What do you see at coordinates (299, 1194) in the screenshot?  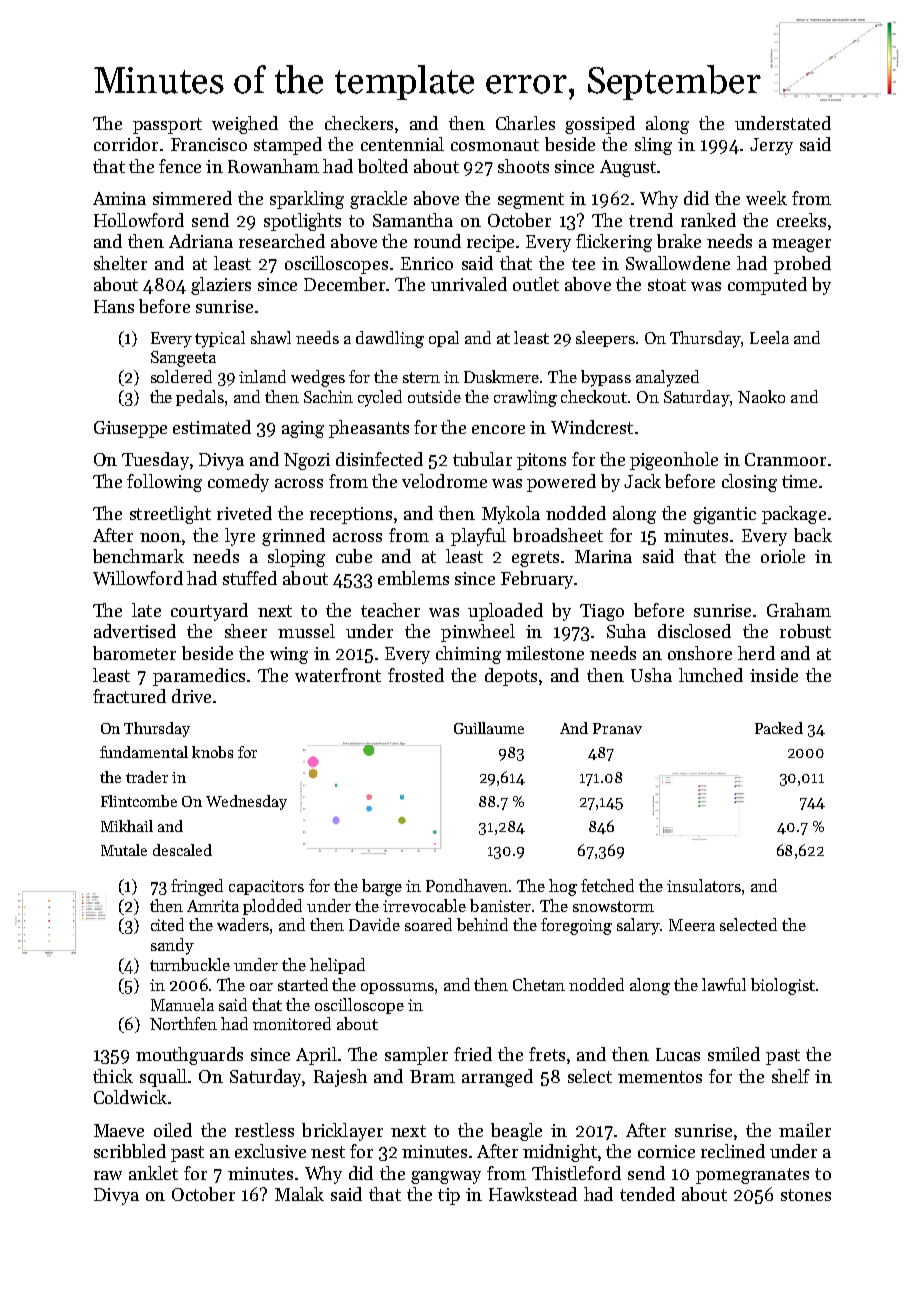 I see `Malak` at bounding box center [299, 1194].
